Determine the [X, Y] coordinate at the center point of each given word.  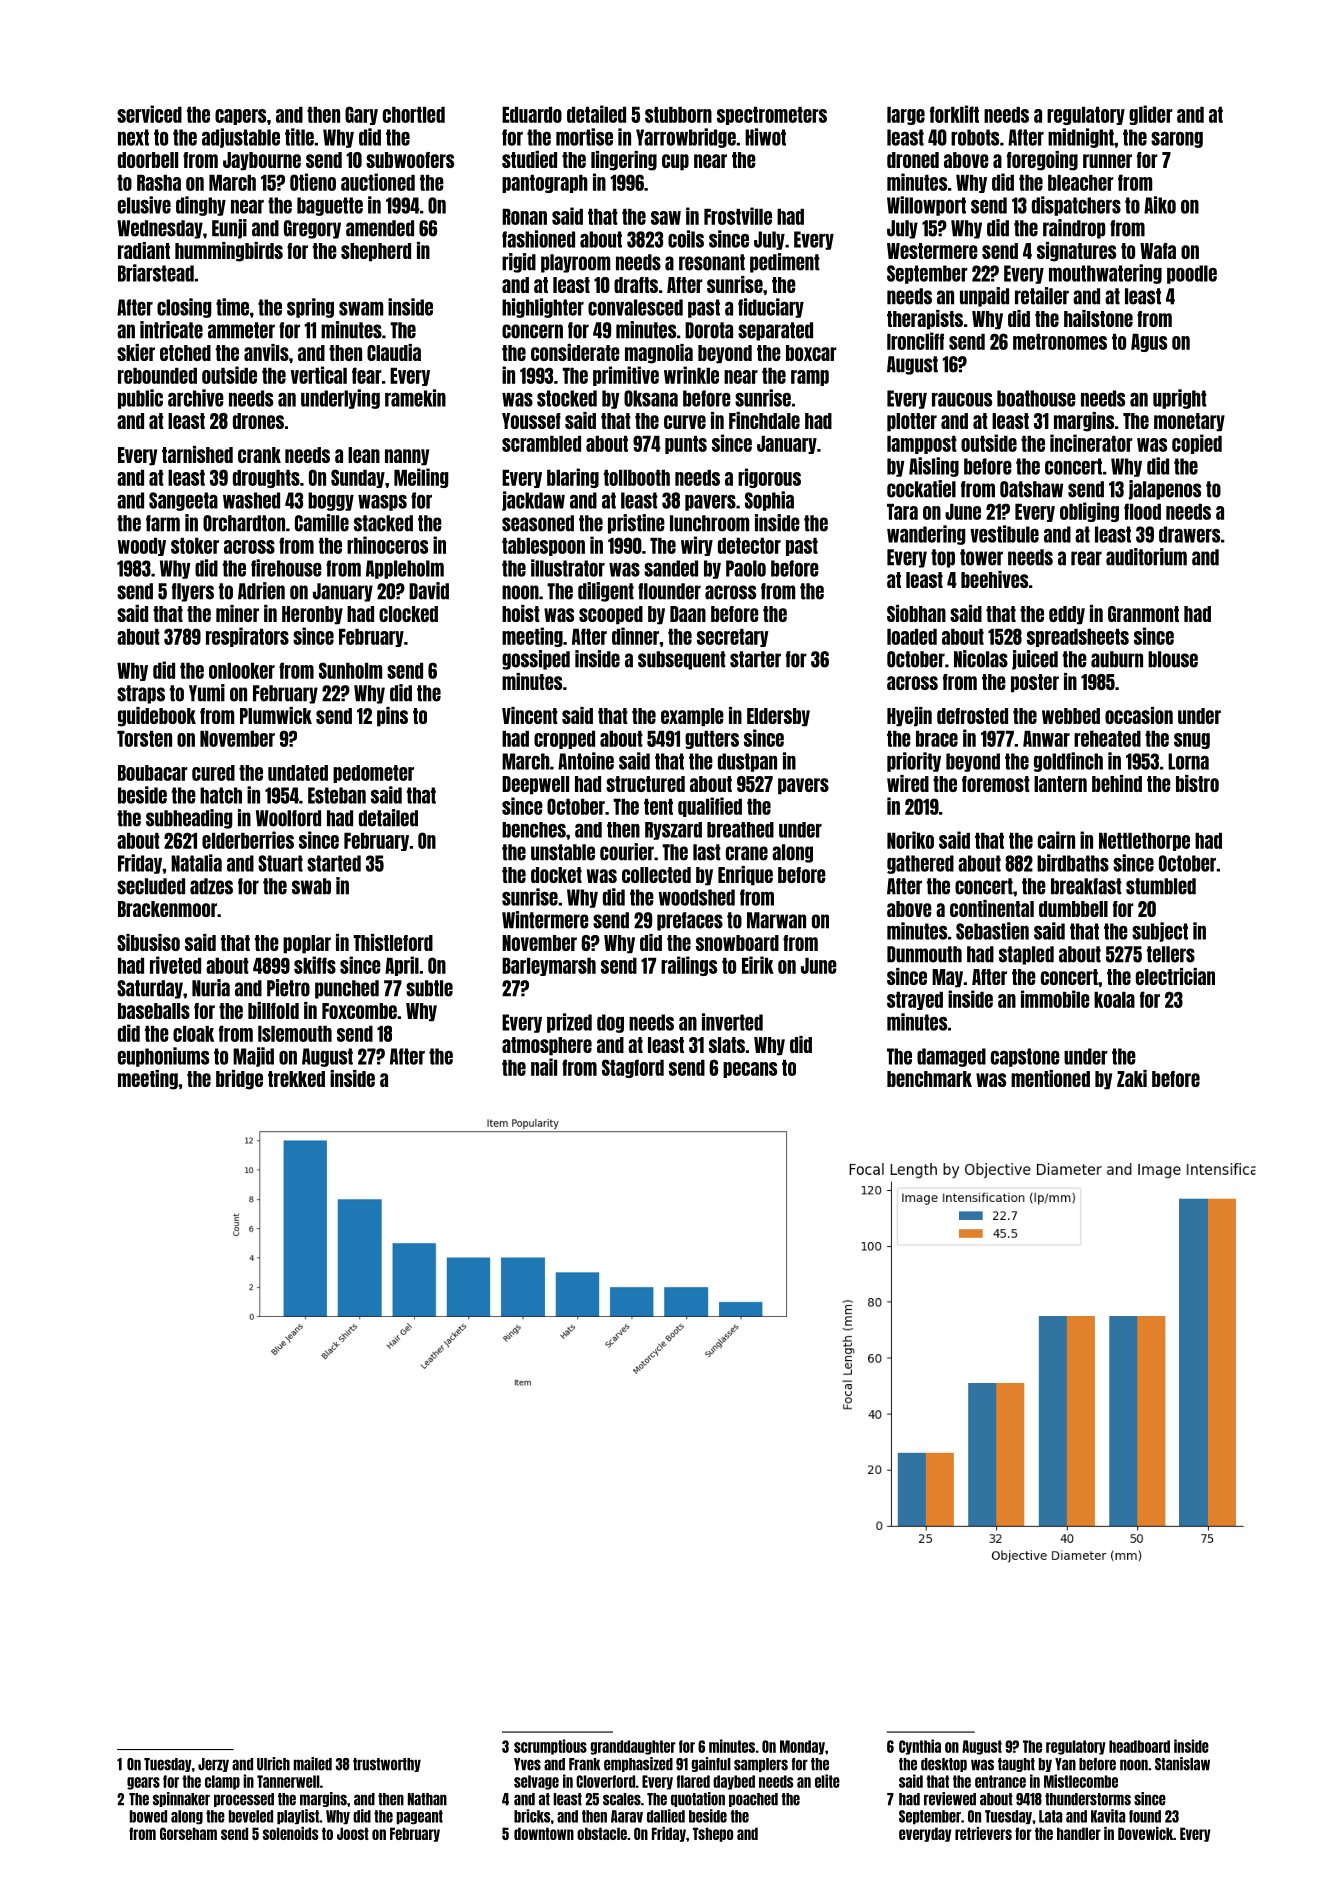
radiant [144, 250]
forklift [954, 114]
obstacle [602, 1833]
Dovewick [1145, 1833]
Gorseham [188, 1833]
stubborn [678, 115]
